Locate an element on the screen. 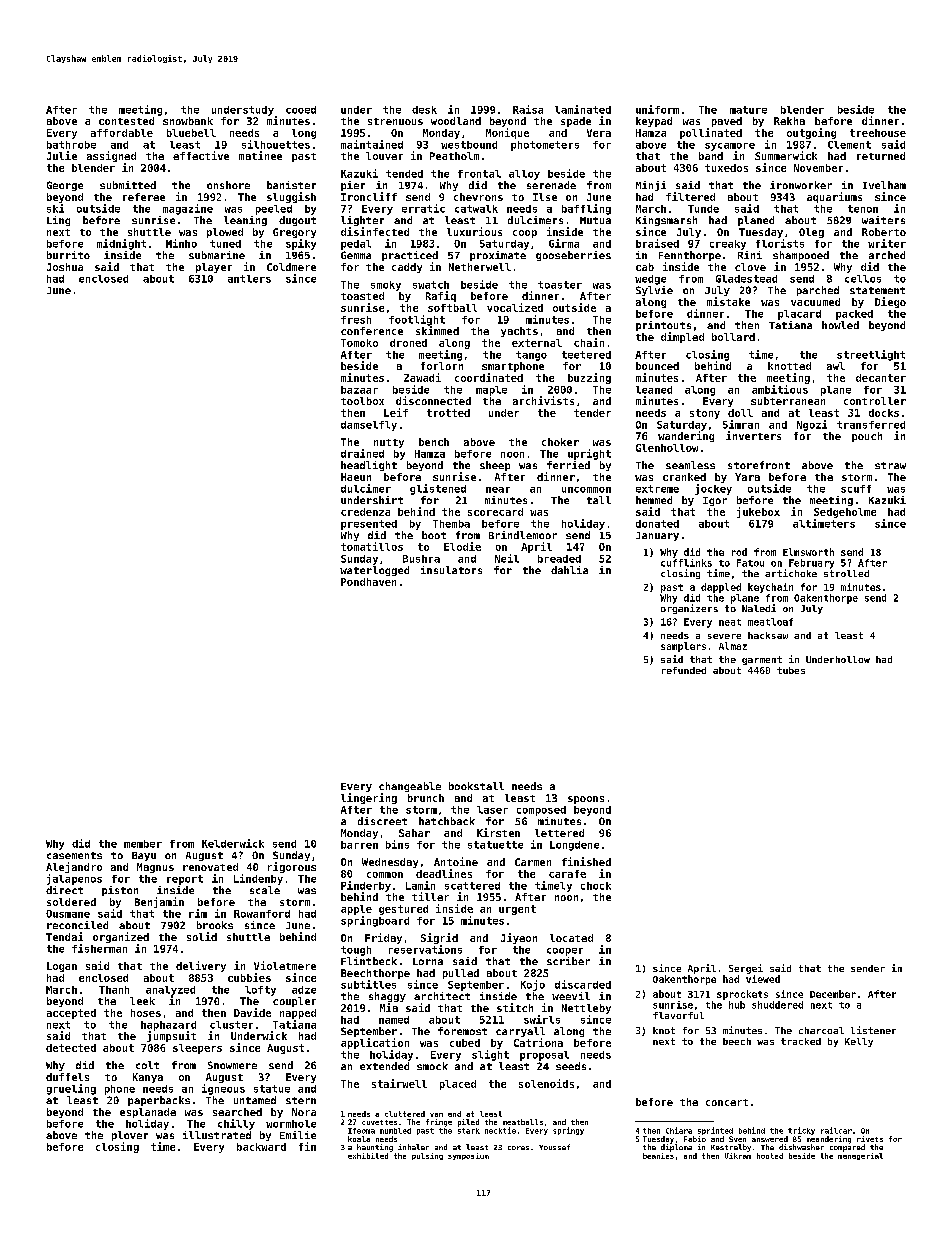 The width and height of the screenshot is (952, 1233). strenuous is located at coordinates (395, 121).
